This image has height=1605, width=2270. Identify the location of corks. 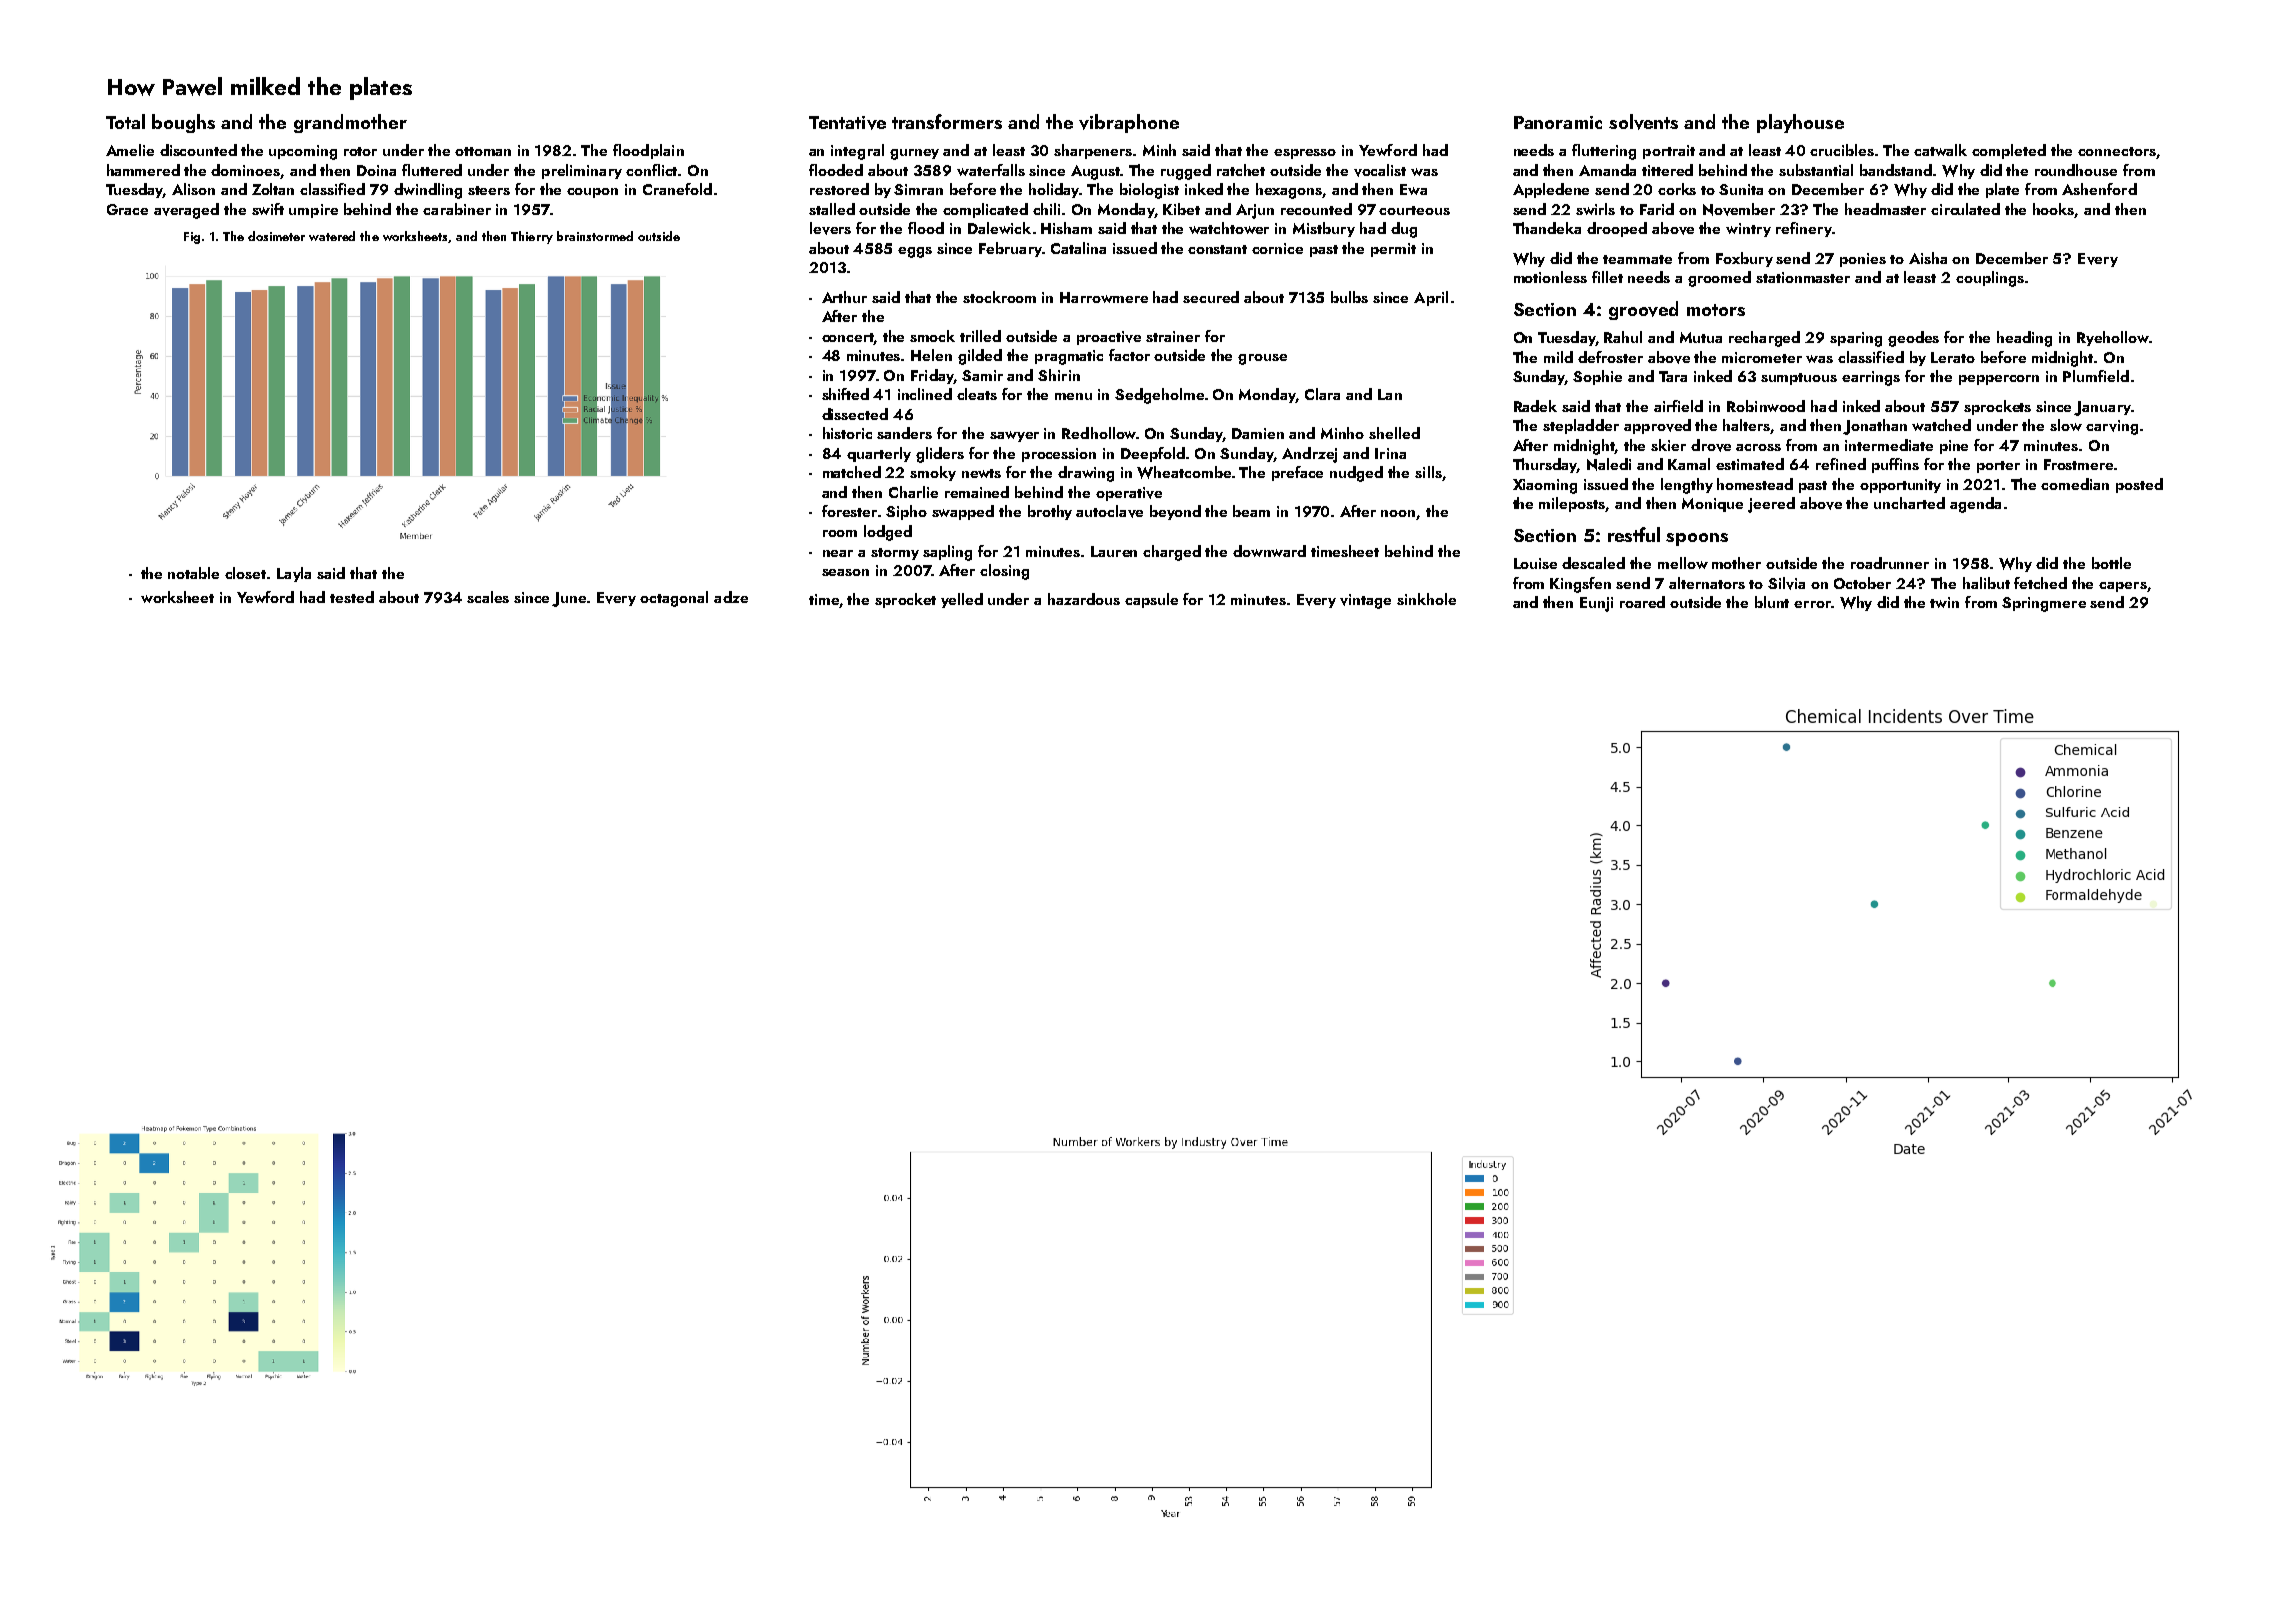
(1677, 189).
